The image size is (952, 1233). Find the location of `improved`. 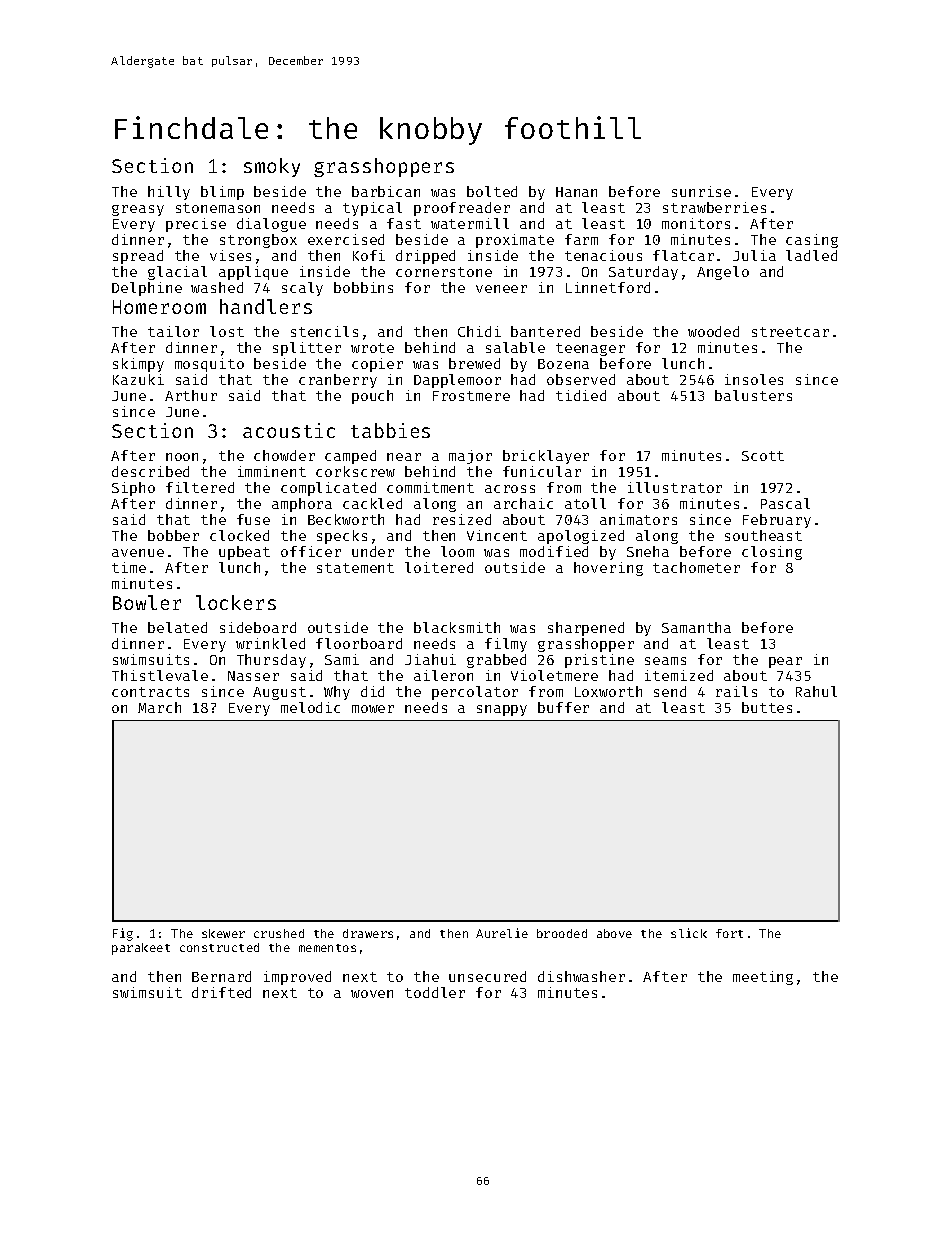

improved is located at coordinates (297, 978).
